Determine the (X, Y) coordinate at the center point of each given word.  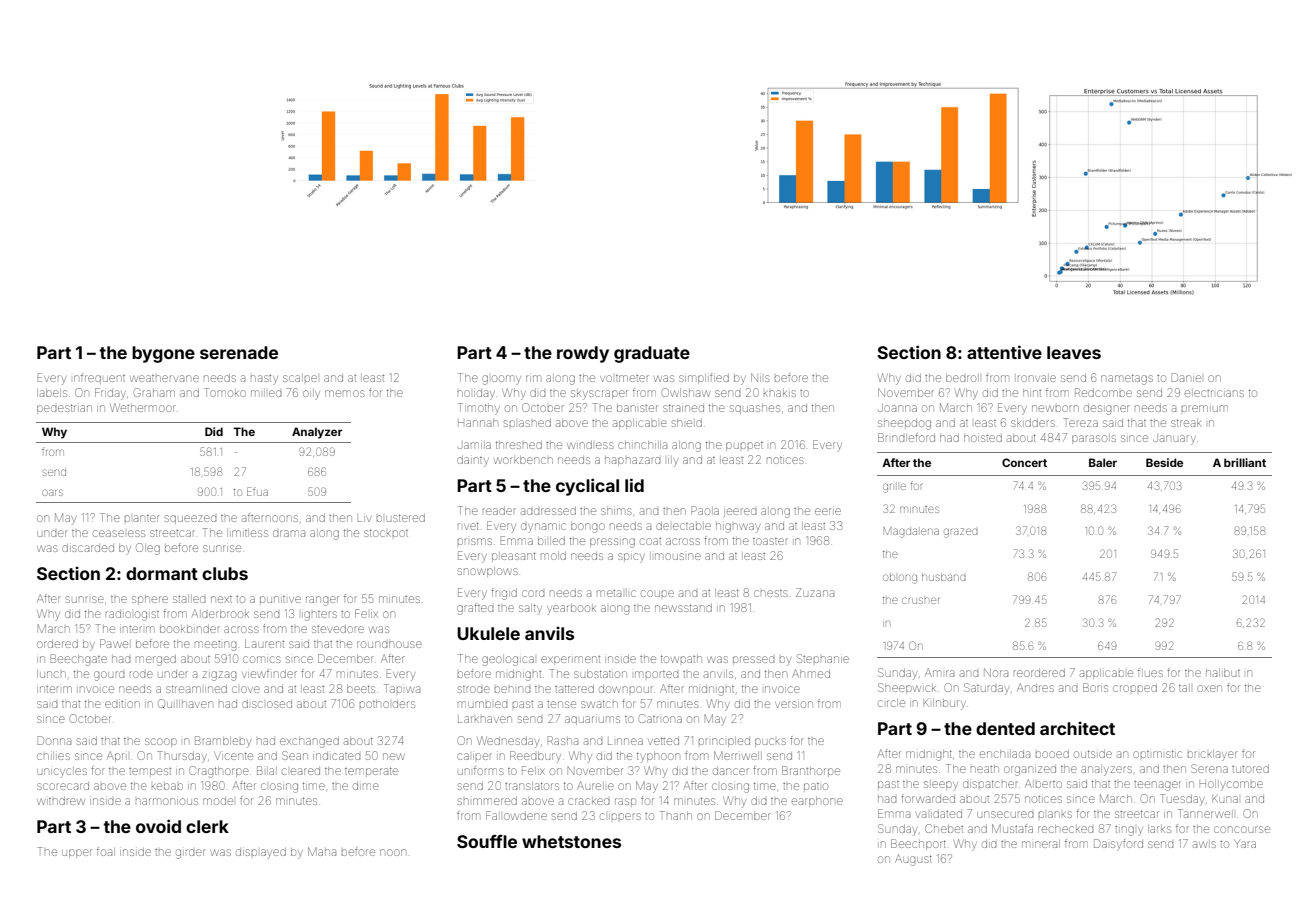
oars (52, 492)
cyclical (587, 487)
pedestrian (64, 409)
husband (944, 577)
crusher (920, 600)
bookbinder (190, 629)
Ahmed (811, 673)
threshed (519, 445)
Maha (322, 851)
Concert (1024, 462)
